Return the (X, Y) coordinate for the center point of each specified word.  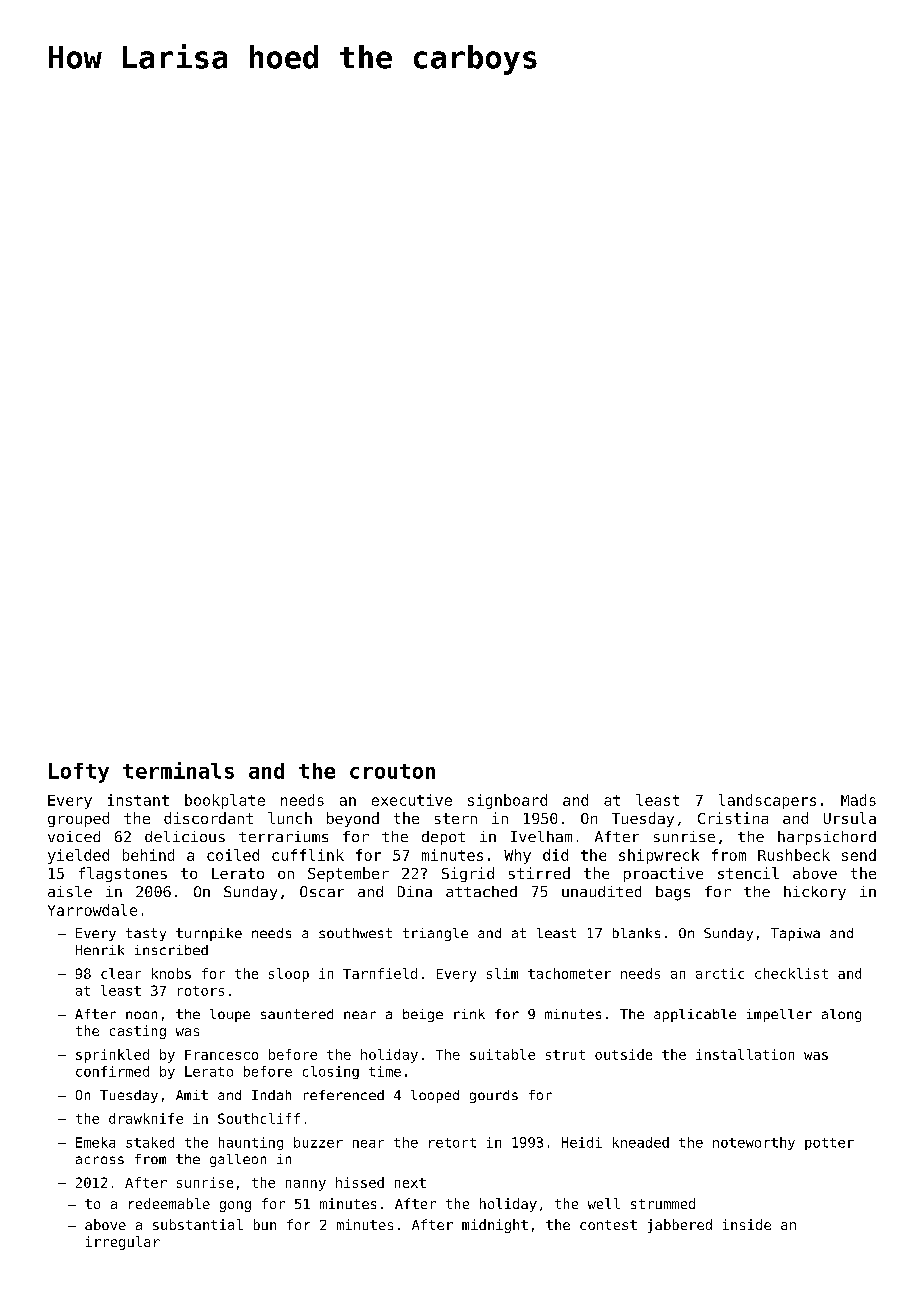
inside (747, 1224)
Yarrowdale (92, 910)
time (385, 1071)
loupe (230, 1015)
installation (745, 1054)
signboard (507, 801)
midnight (495, 1226)
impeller (779, 1015)
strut (565, 1055)
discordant (208, 818)
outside (623, 1054)
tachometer (569, 973)
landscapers (767, 801)
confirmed (112, 1071)
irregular (123, 1243)
